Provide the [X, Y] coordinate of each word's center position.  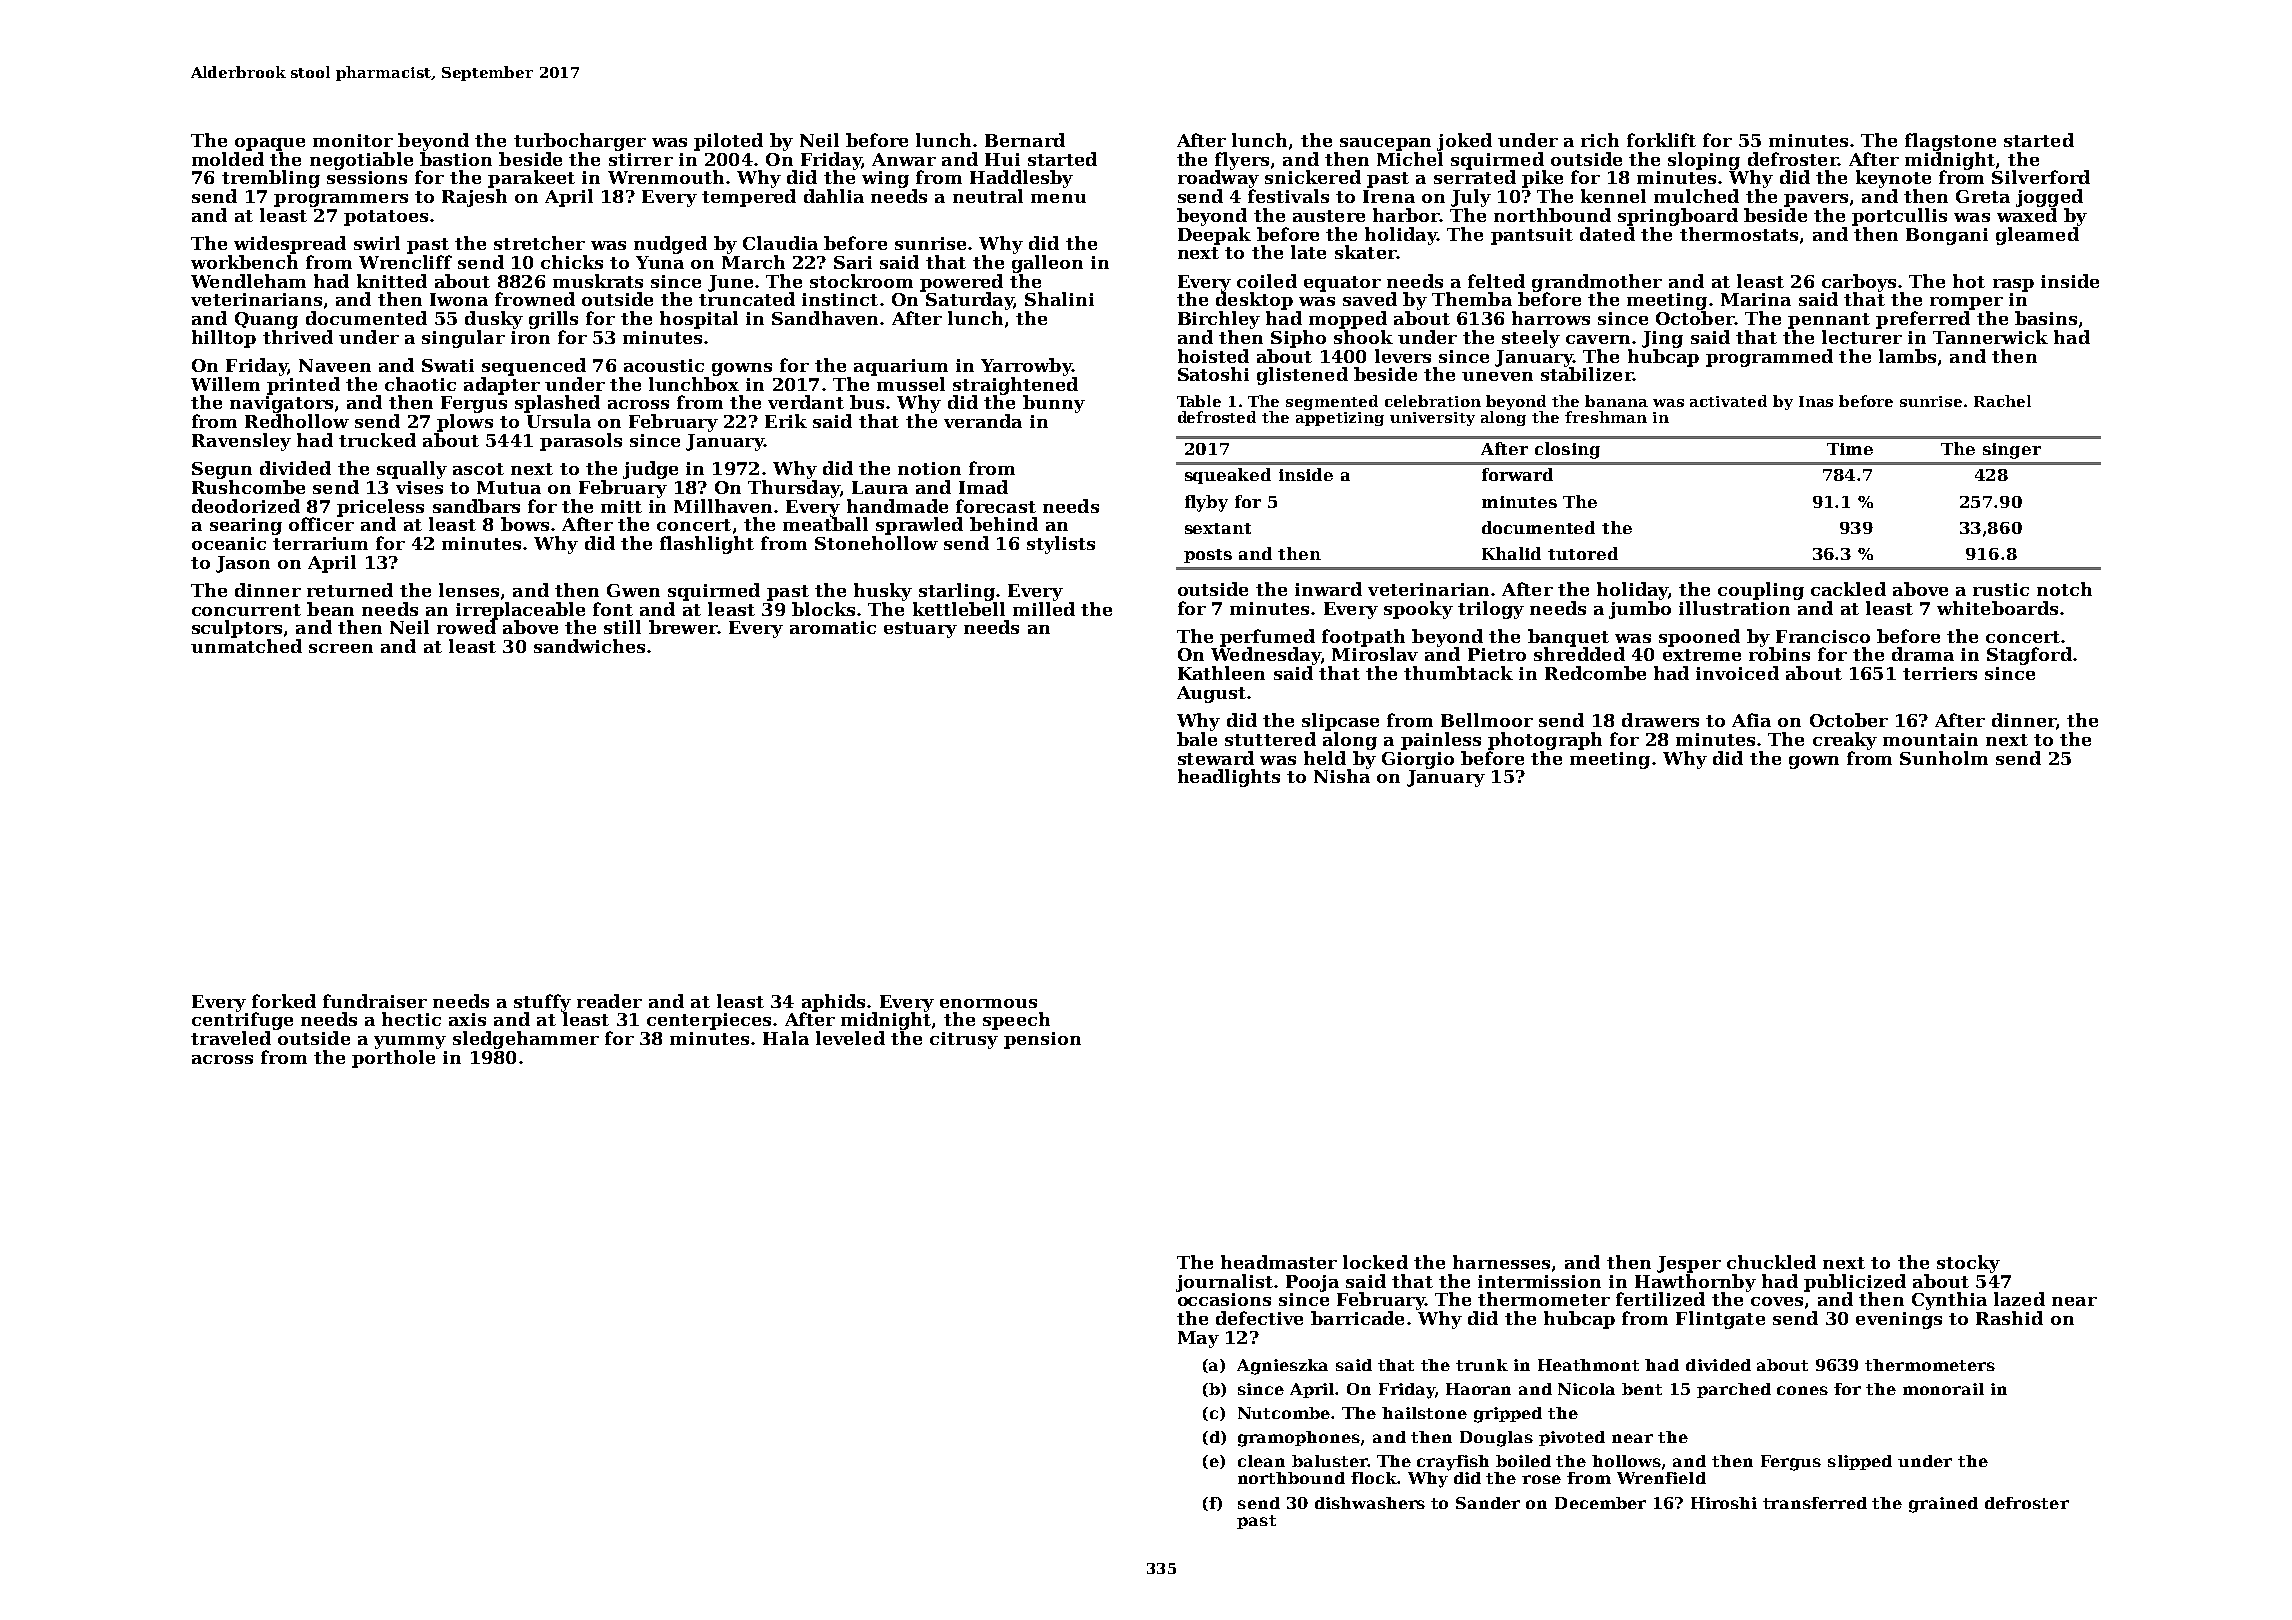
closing [1567, 450]
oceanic [229, 543]
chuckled [1771, 1262]
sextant [1218, 528]
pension [1042, 1040]
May [1198, 1339]
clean [1261, 1461]
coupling [1761, 591]
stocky [1968, 1264]
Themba [1472, 299]
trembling [271, 179]
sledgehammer [526, 1040]
